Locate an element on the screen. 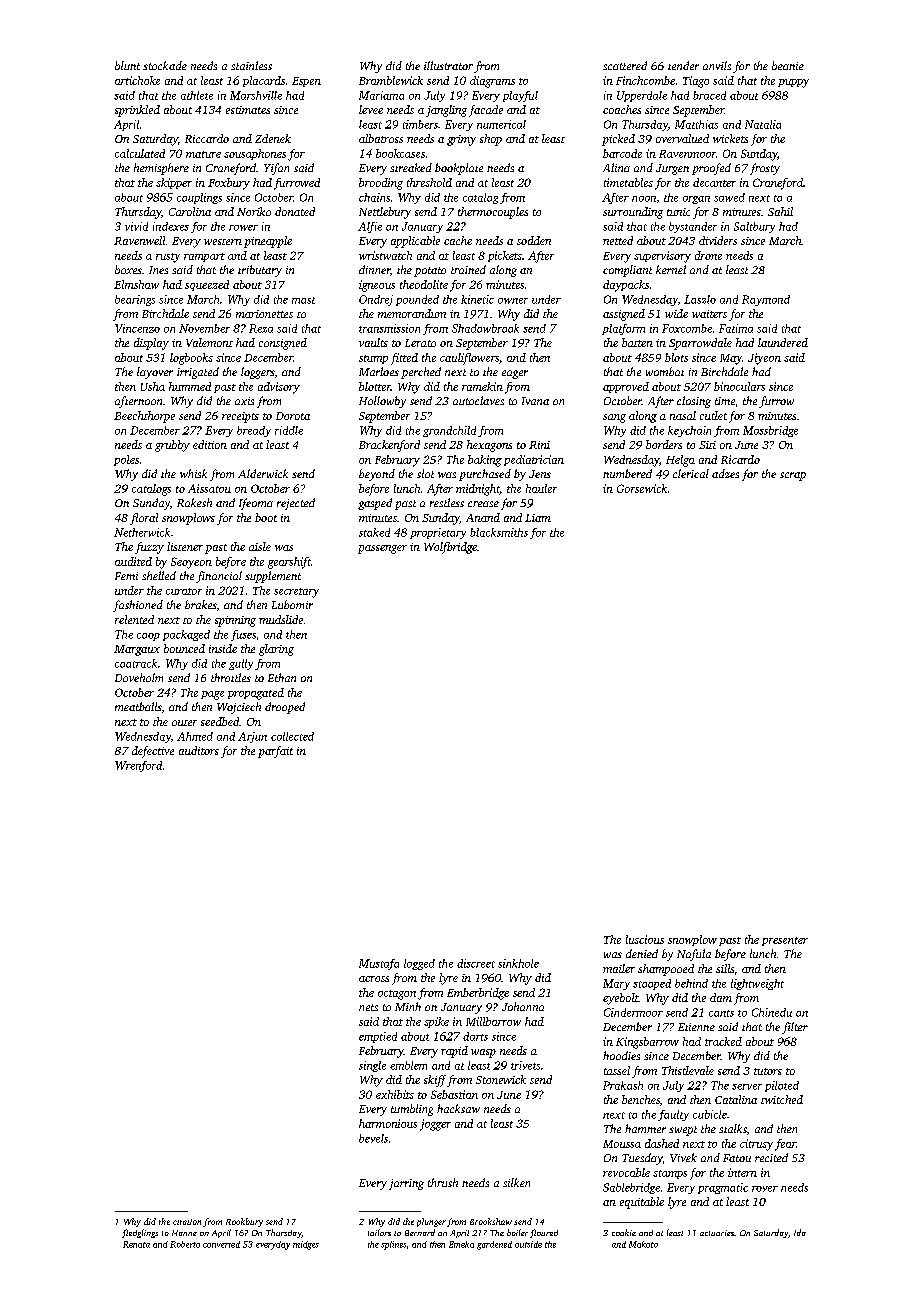 The height and width of the screenshot is (1308, 924). puppy is located at coordinates (793, 83).
